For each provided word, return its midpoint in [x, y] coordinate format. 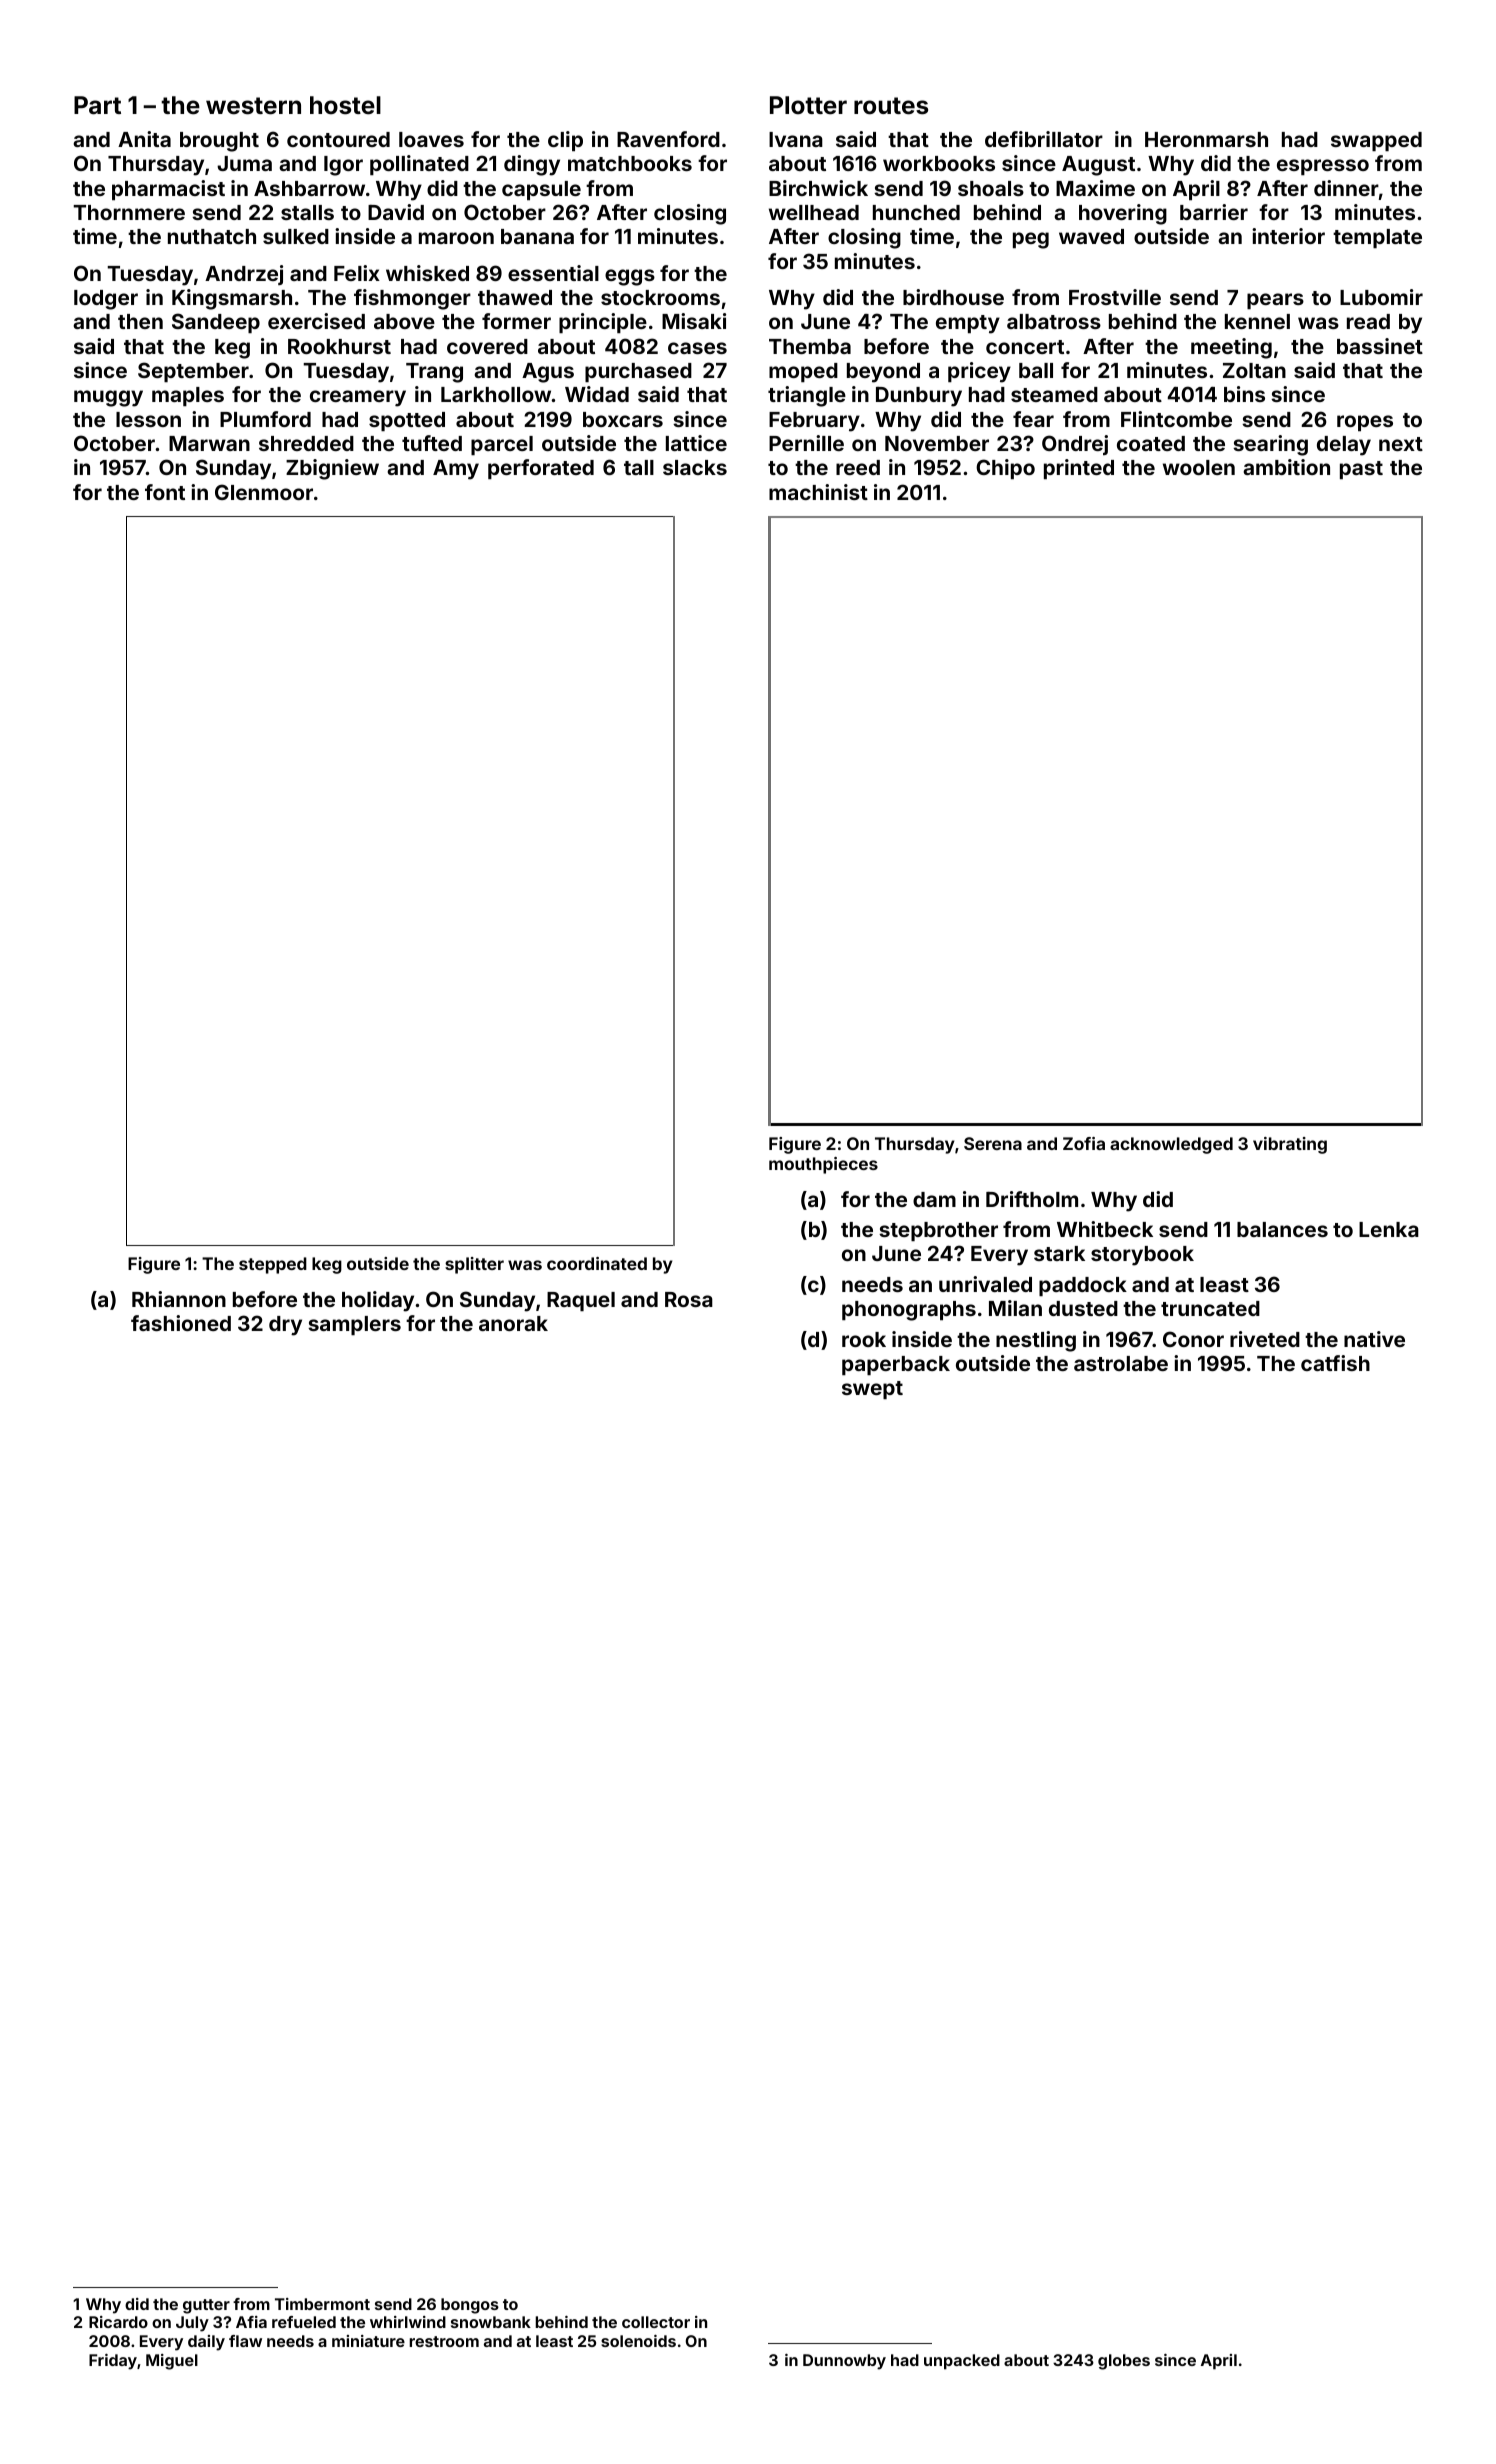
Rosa [689, 1299]
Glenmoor [264, 492]
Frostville [1115, 297]
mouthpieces [823, 1165]
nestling [1036, 1341]
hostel [345, 105]
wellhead [814, 212]
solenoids [638, 2341]
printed [1079, 469]
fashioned [181, 1323]
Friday [113, 2362]
